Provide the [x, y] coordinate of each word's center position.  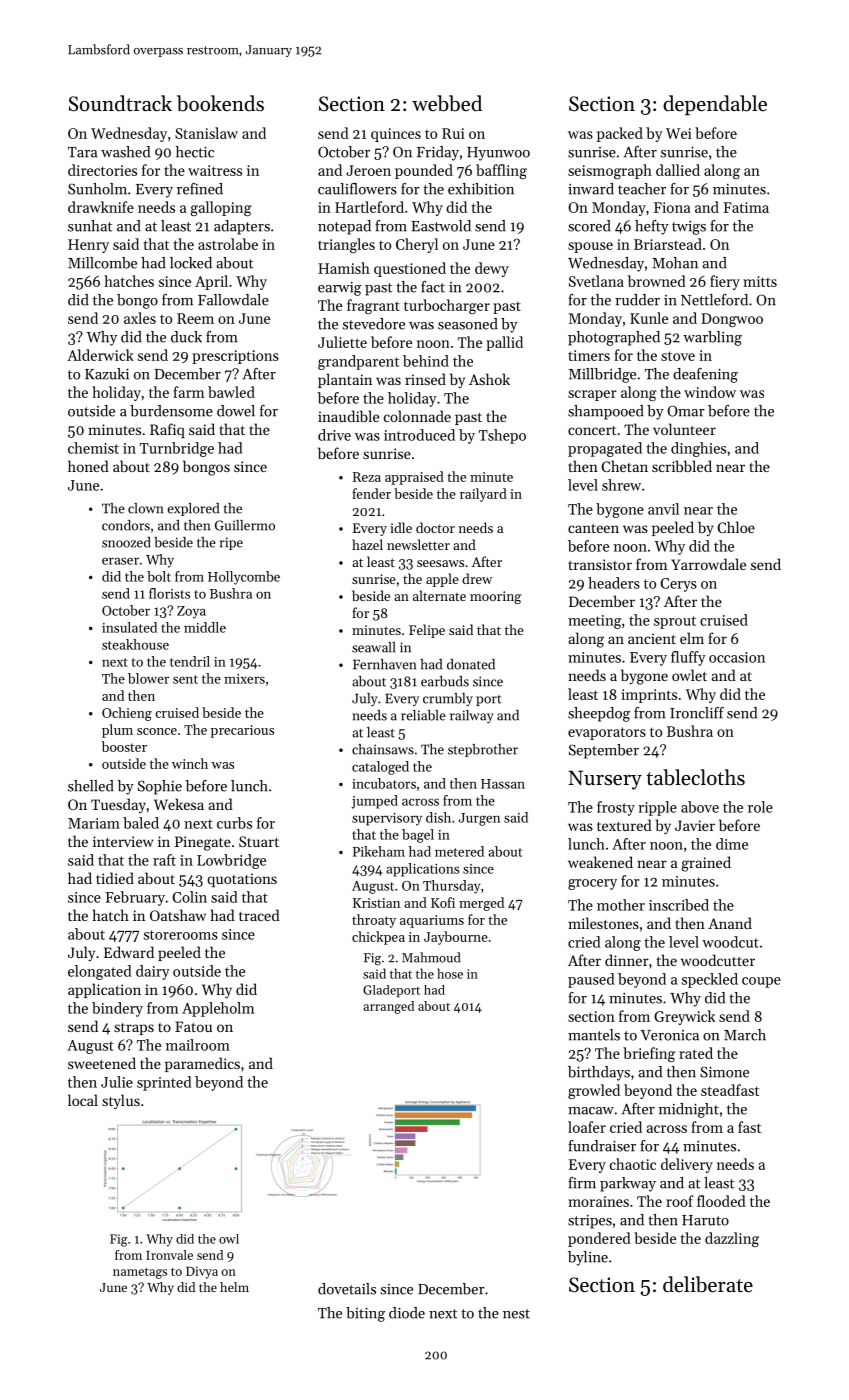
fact [433, 287]
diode [407, 1313]
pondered [599, 1239]
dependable [715, 105]
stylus [121, 1101]
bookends [220, 103]
